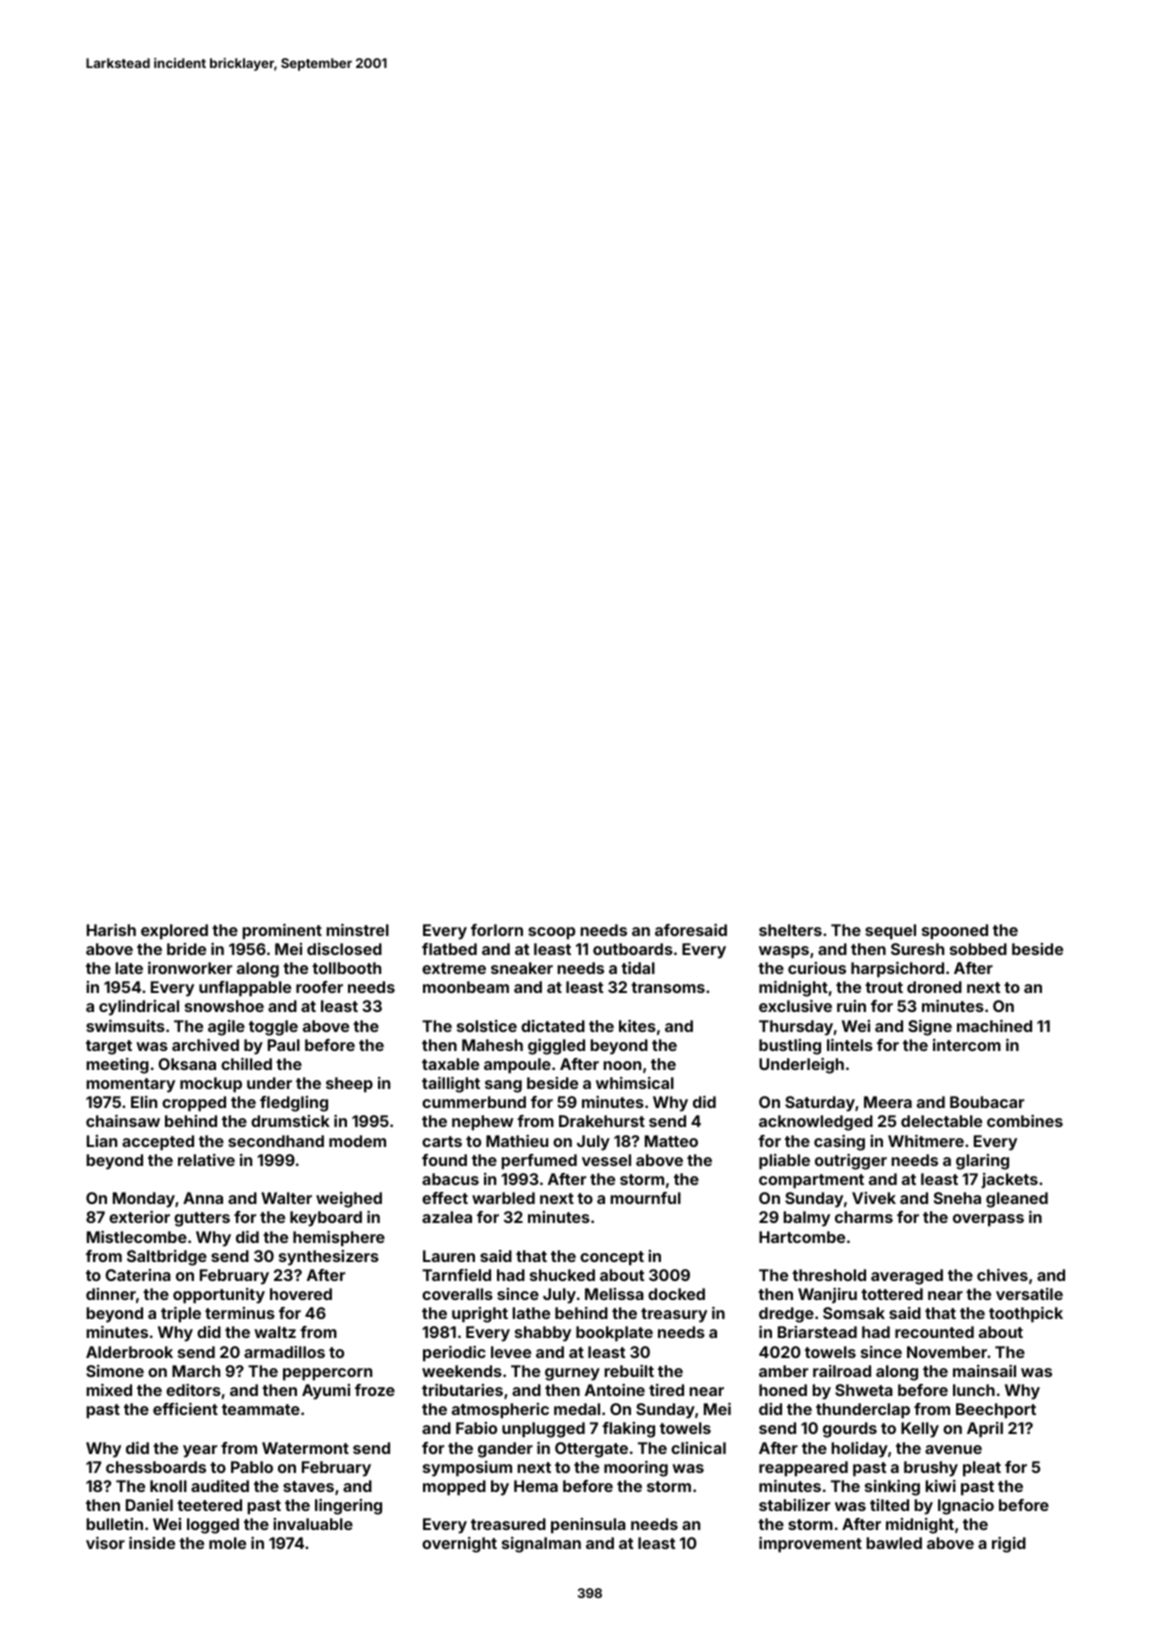  Describe the element at coordinates (820, 1104) in the document. I see `Saturday` at that location.
